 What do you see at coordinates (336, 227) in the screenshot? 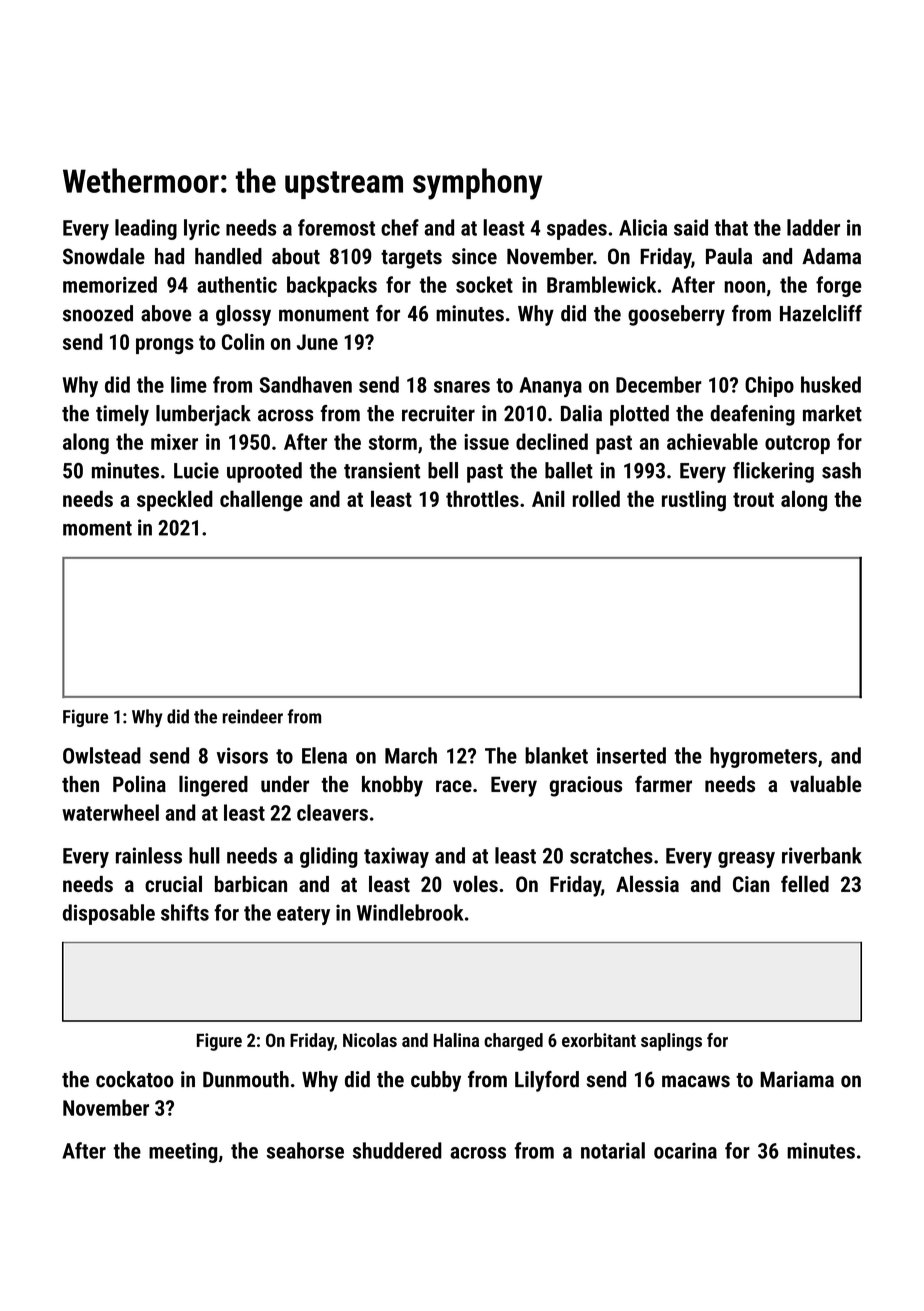
I see `foremost` at bounding box center [336, 227].
